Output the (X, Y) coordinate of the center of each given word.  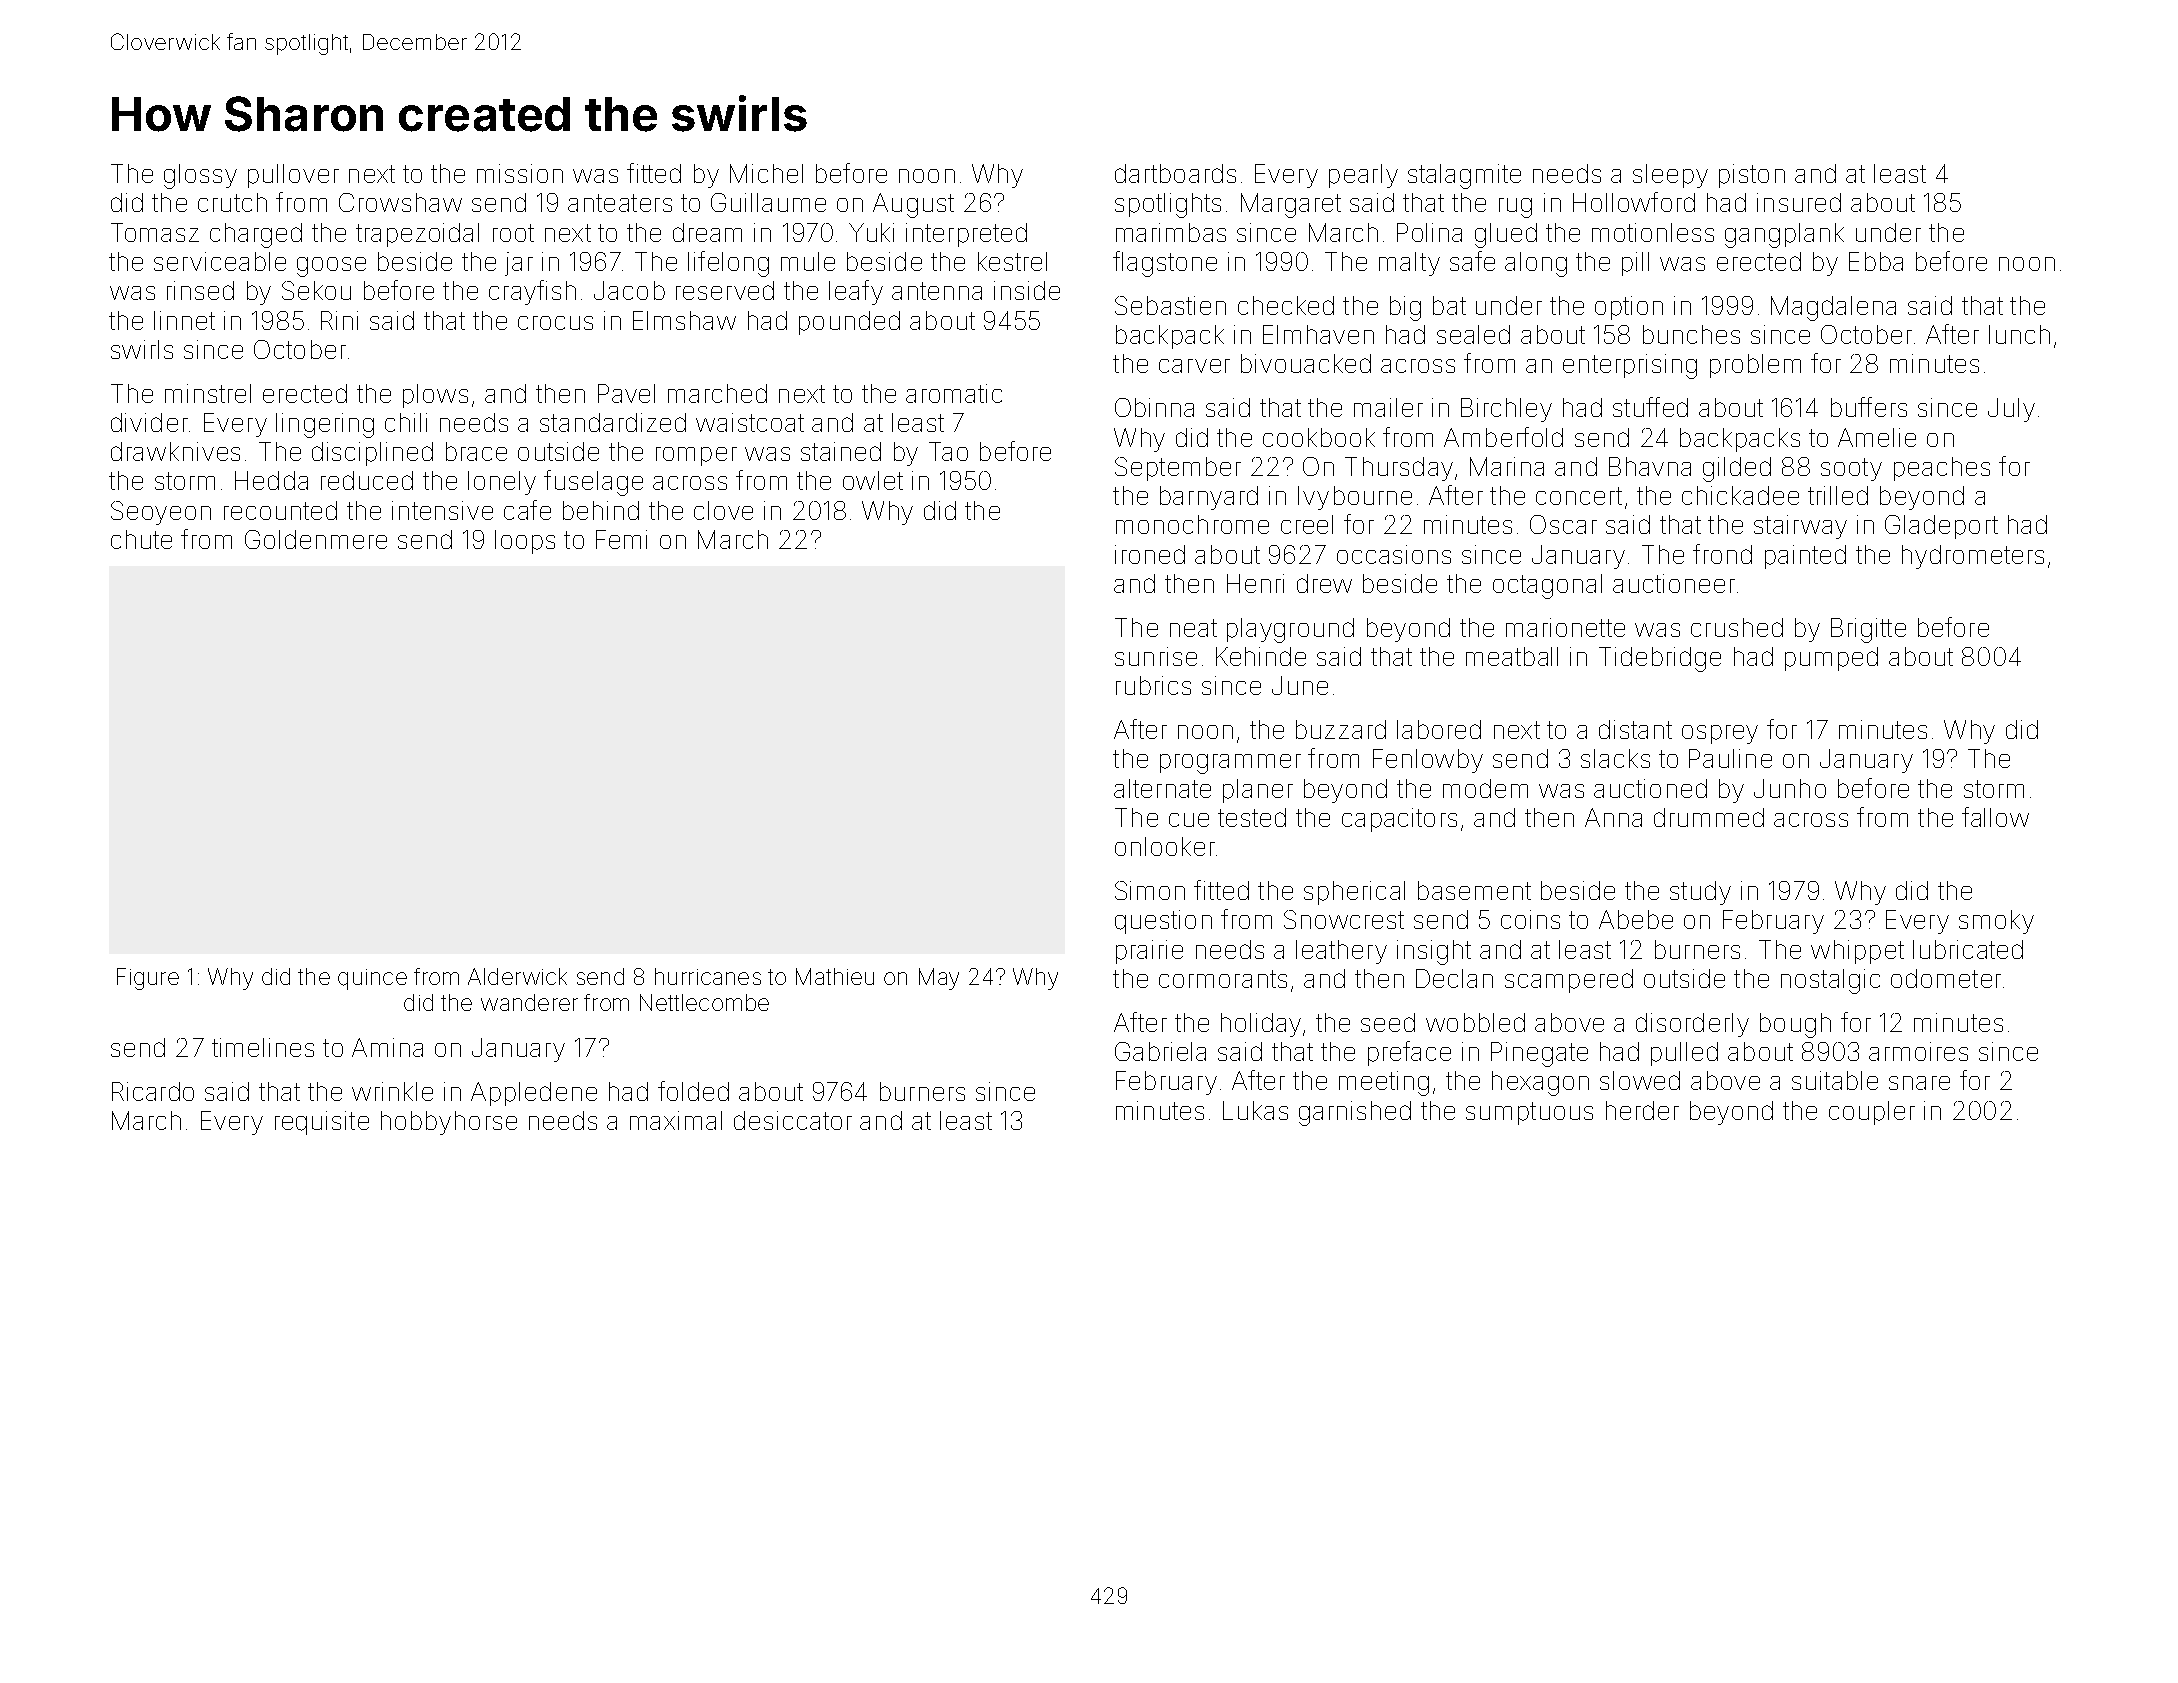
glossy (200, 176)
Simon (1150, 890)
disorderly (1692, 1025)
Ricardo (153, 1091)
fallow (1995, 817)
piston (1752, 176)
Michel (766, 173)
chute (141, 539)
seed (1388, 1022)
